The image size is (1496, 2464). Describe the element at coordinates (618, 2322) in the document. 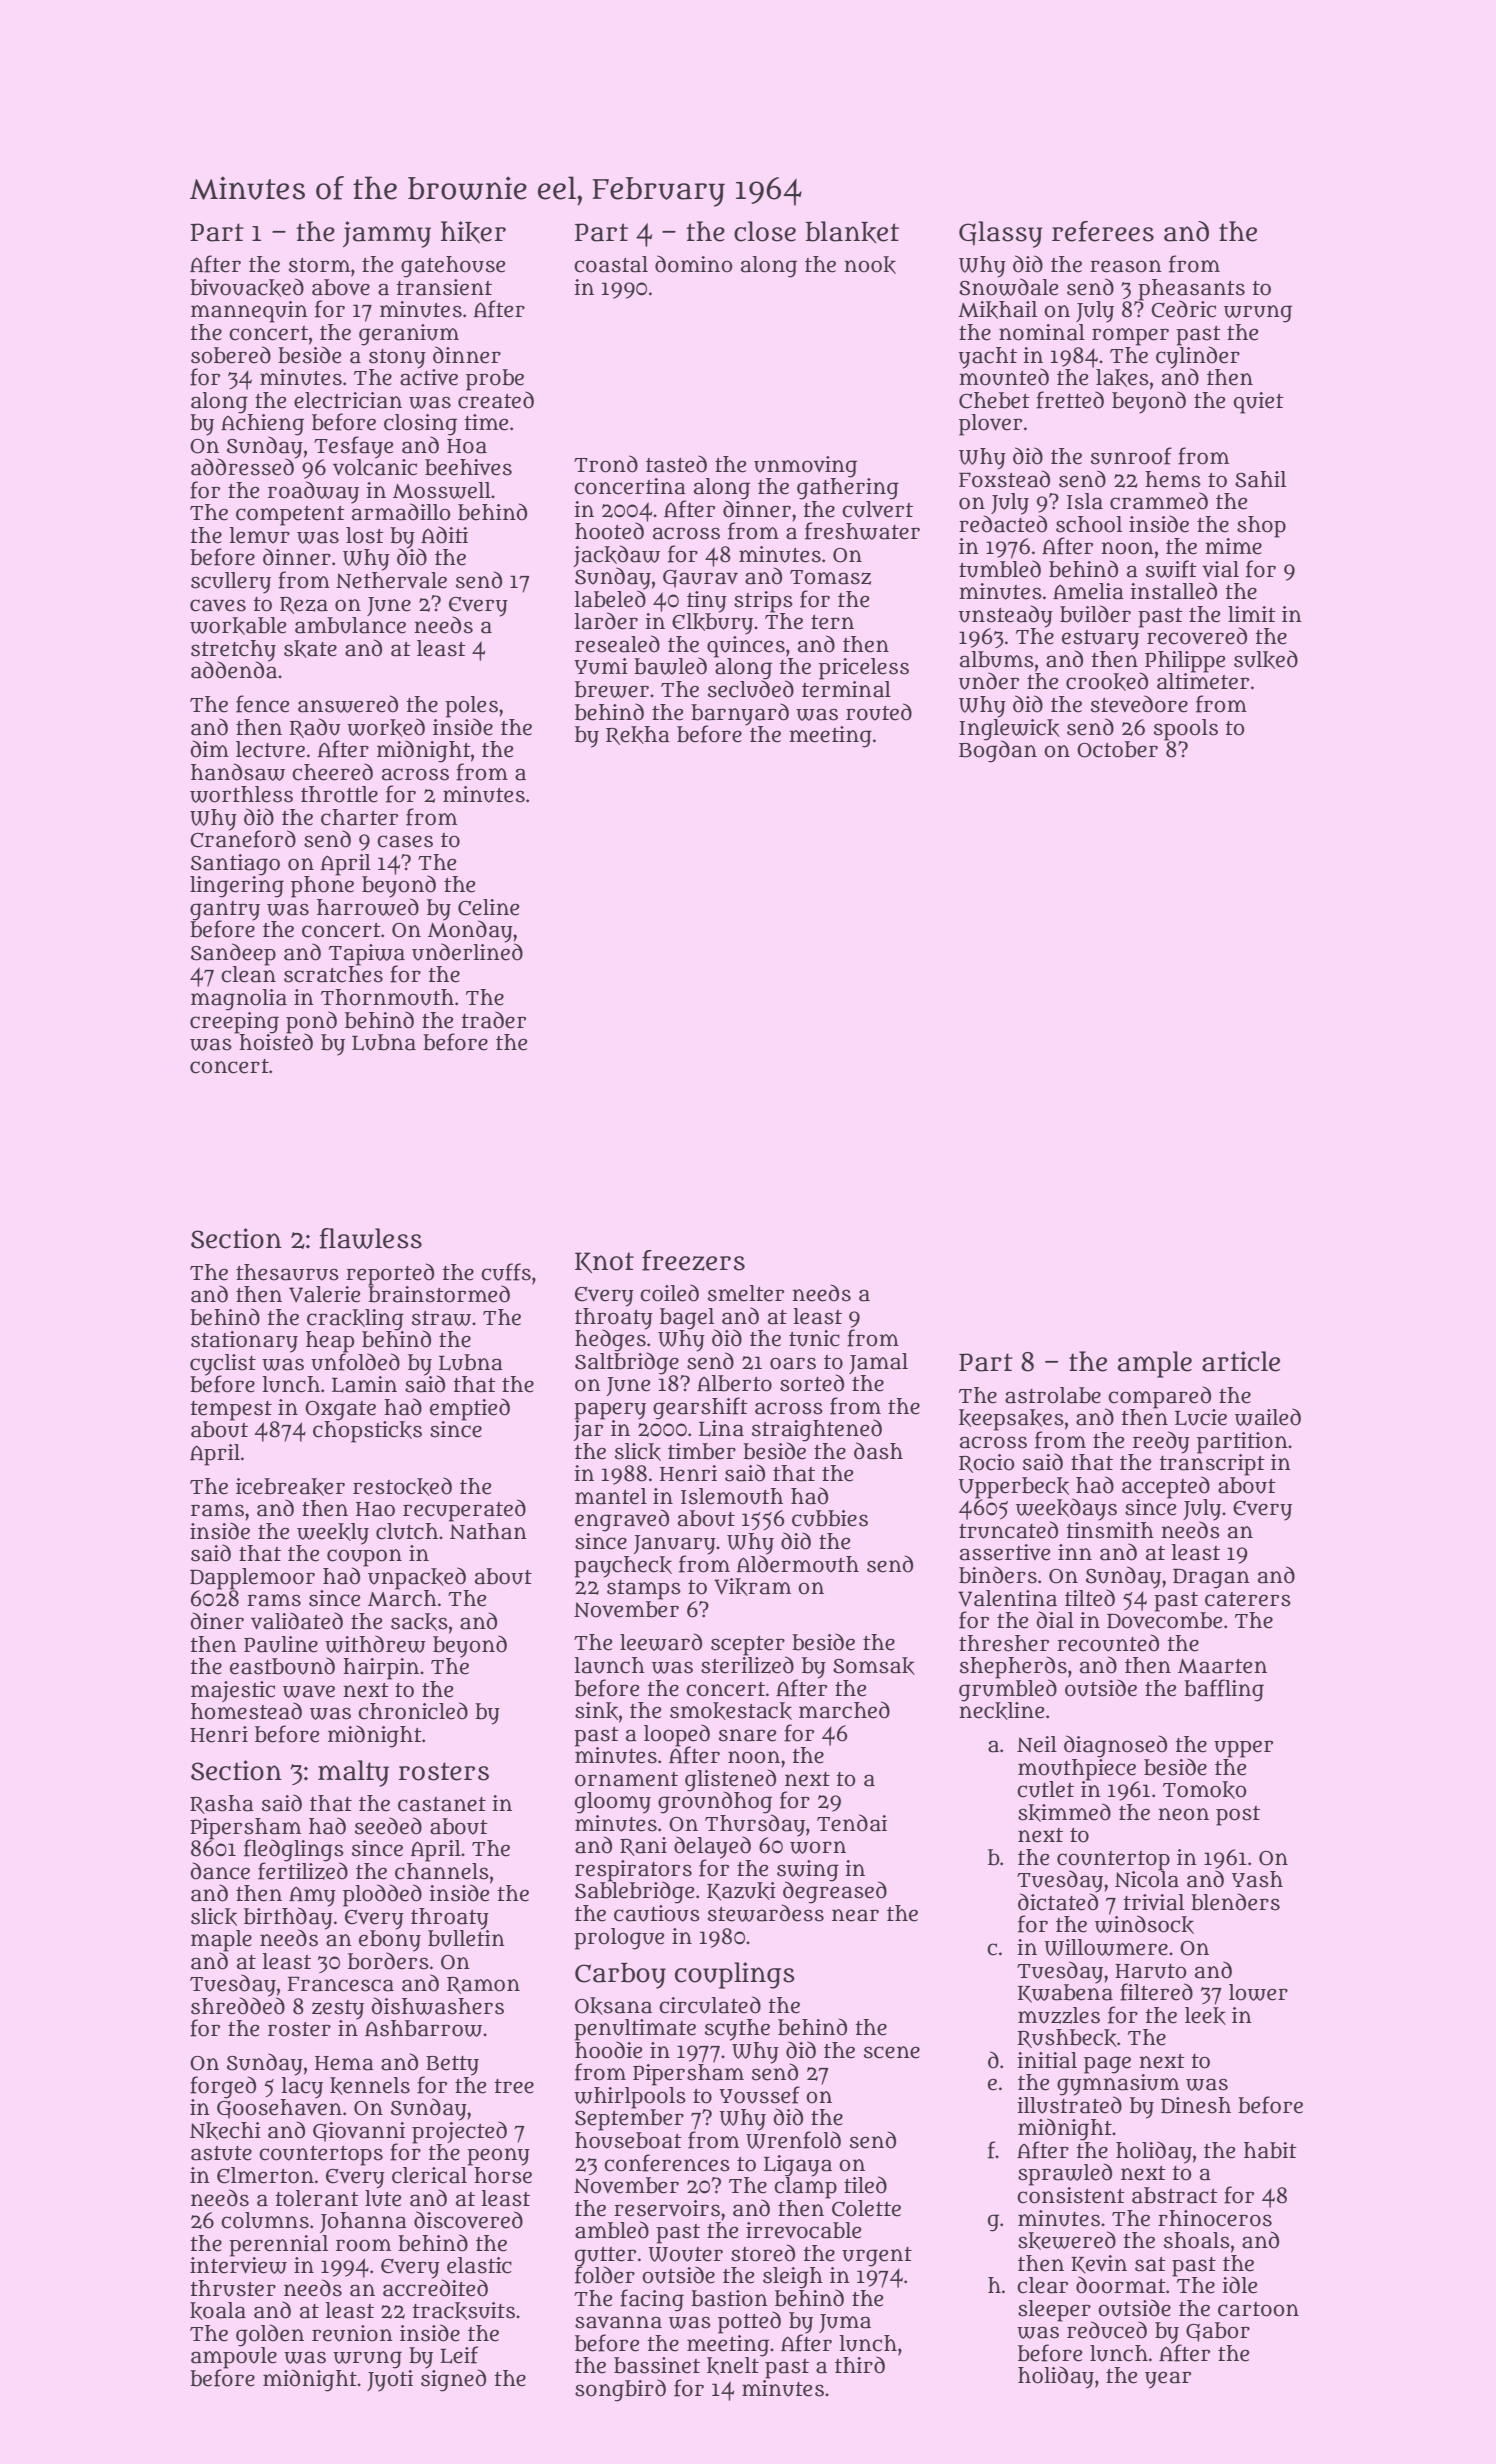

I see `savanna` at that location.
